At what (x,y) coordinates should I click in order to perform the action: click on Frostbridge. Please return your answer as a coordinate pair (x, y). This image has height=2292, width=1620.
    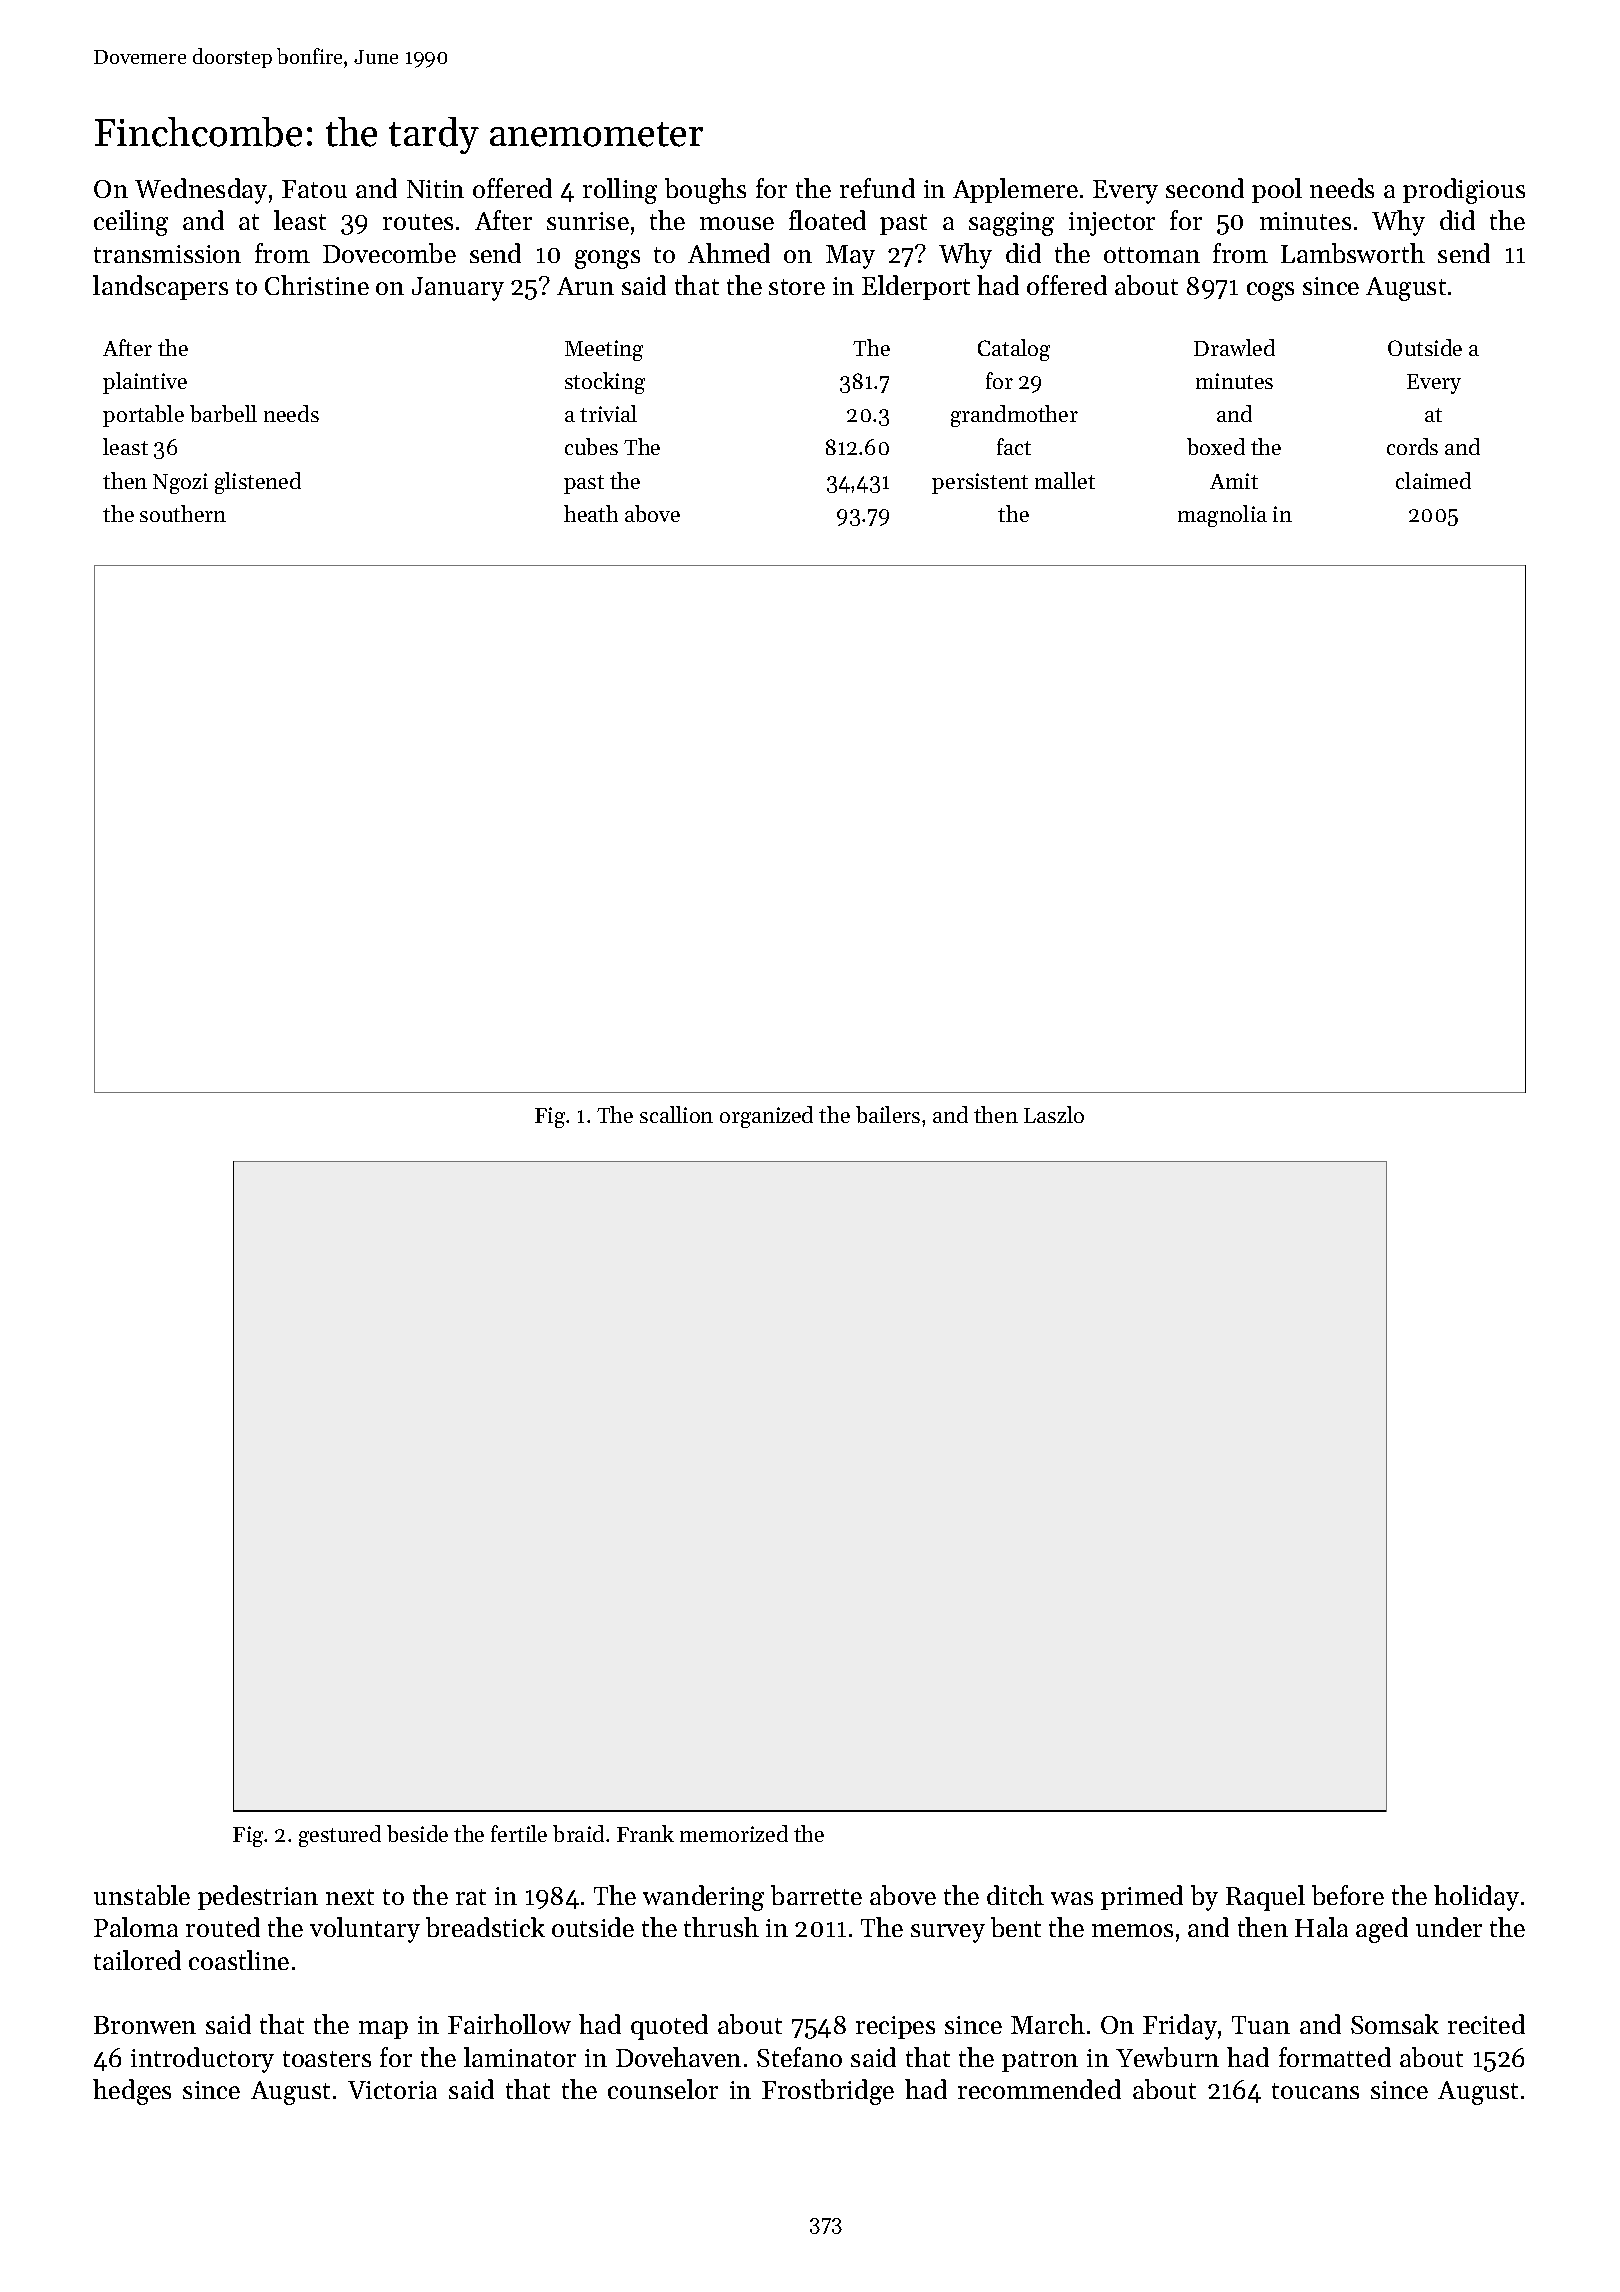
    Looking at the image, I should click on (828, 2092).
